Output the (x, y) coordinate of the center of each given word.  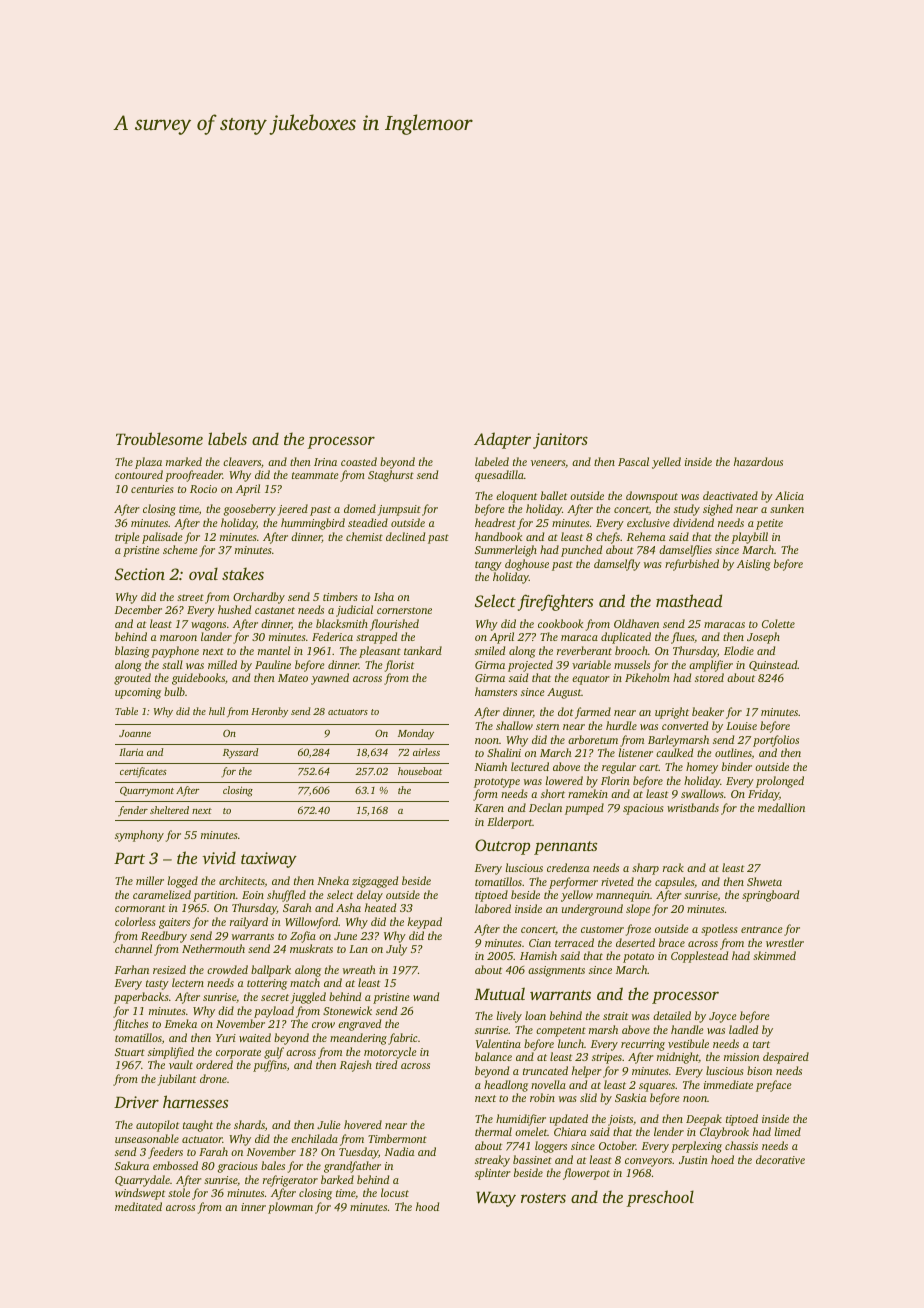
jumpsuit (399, 510)
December (138, 609)
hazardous (758, 461)
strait (615, 1016)
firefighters (555, 602)
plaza (148, 463)
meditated (138, 1206)
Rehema (646, 536)
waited (255, 1037)
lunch (571, 1043)
